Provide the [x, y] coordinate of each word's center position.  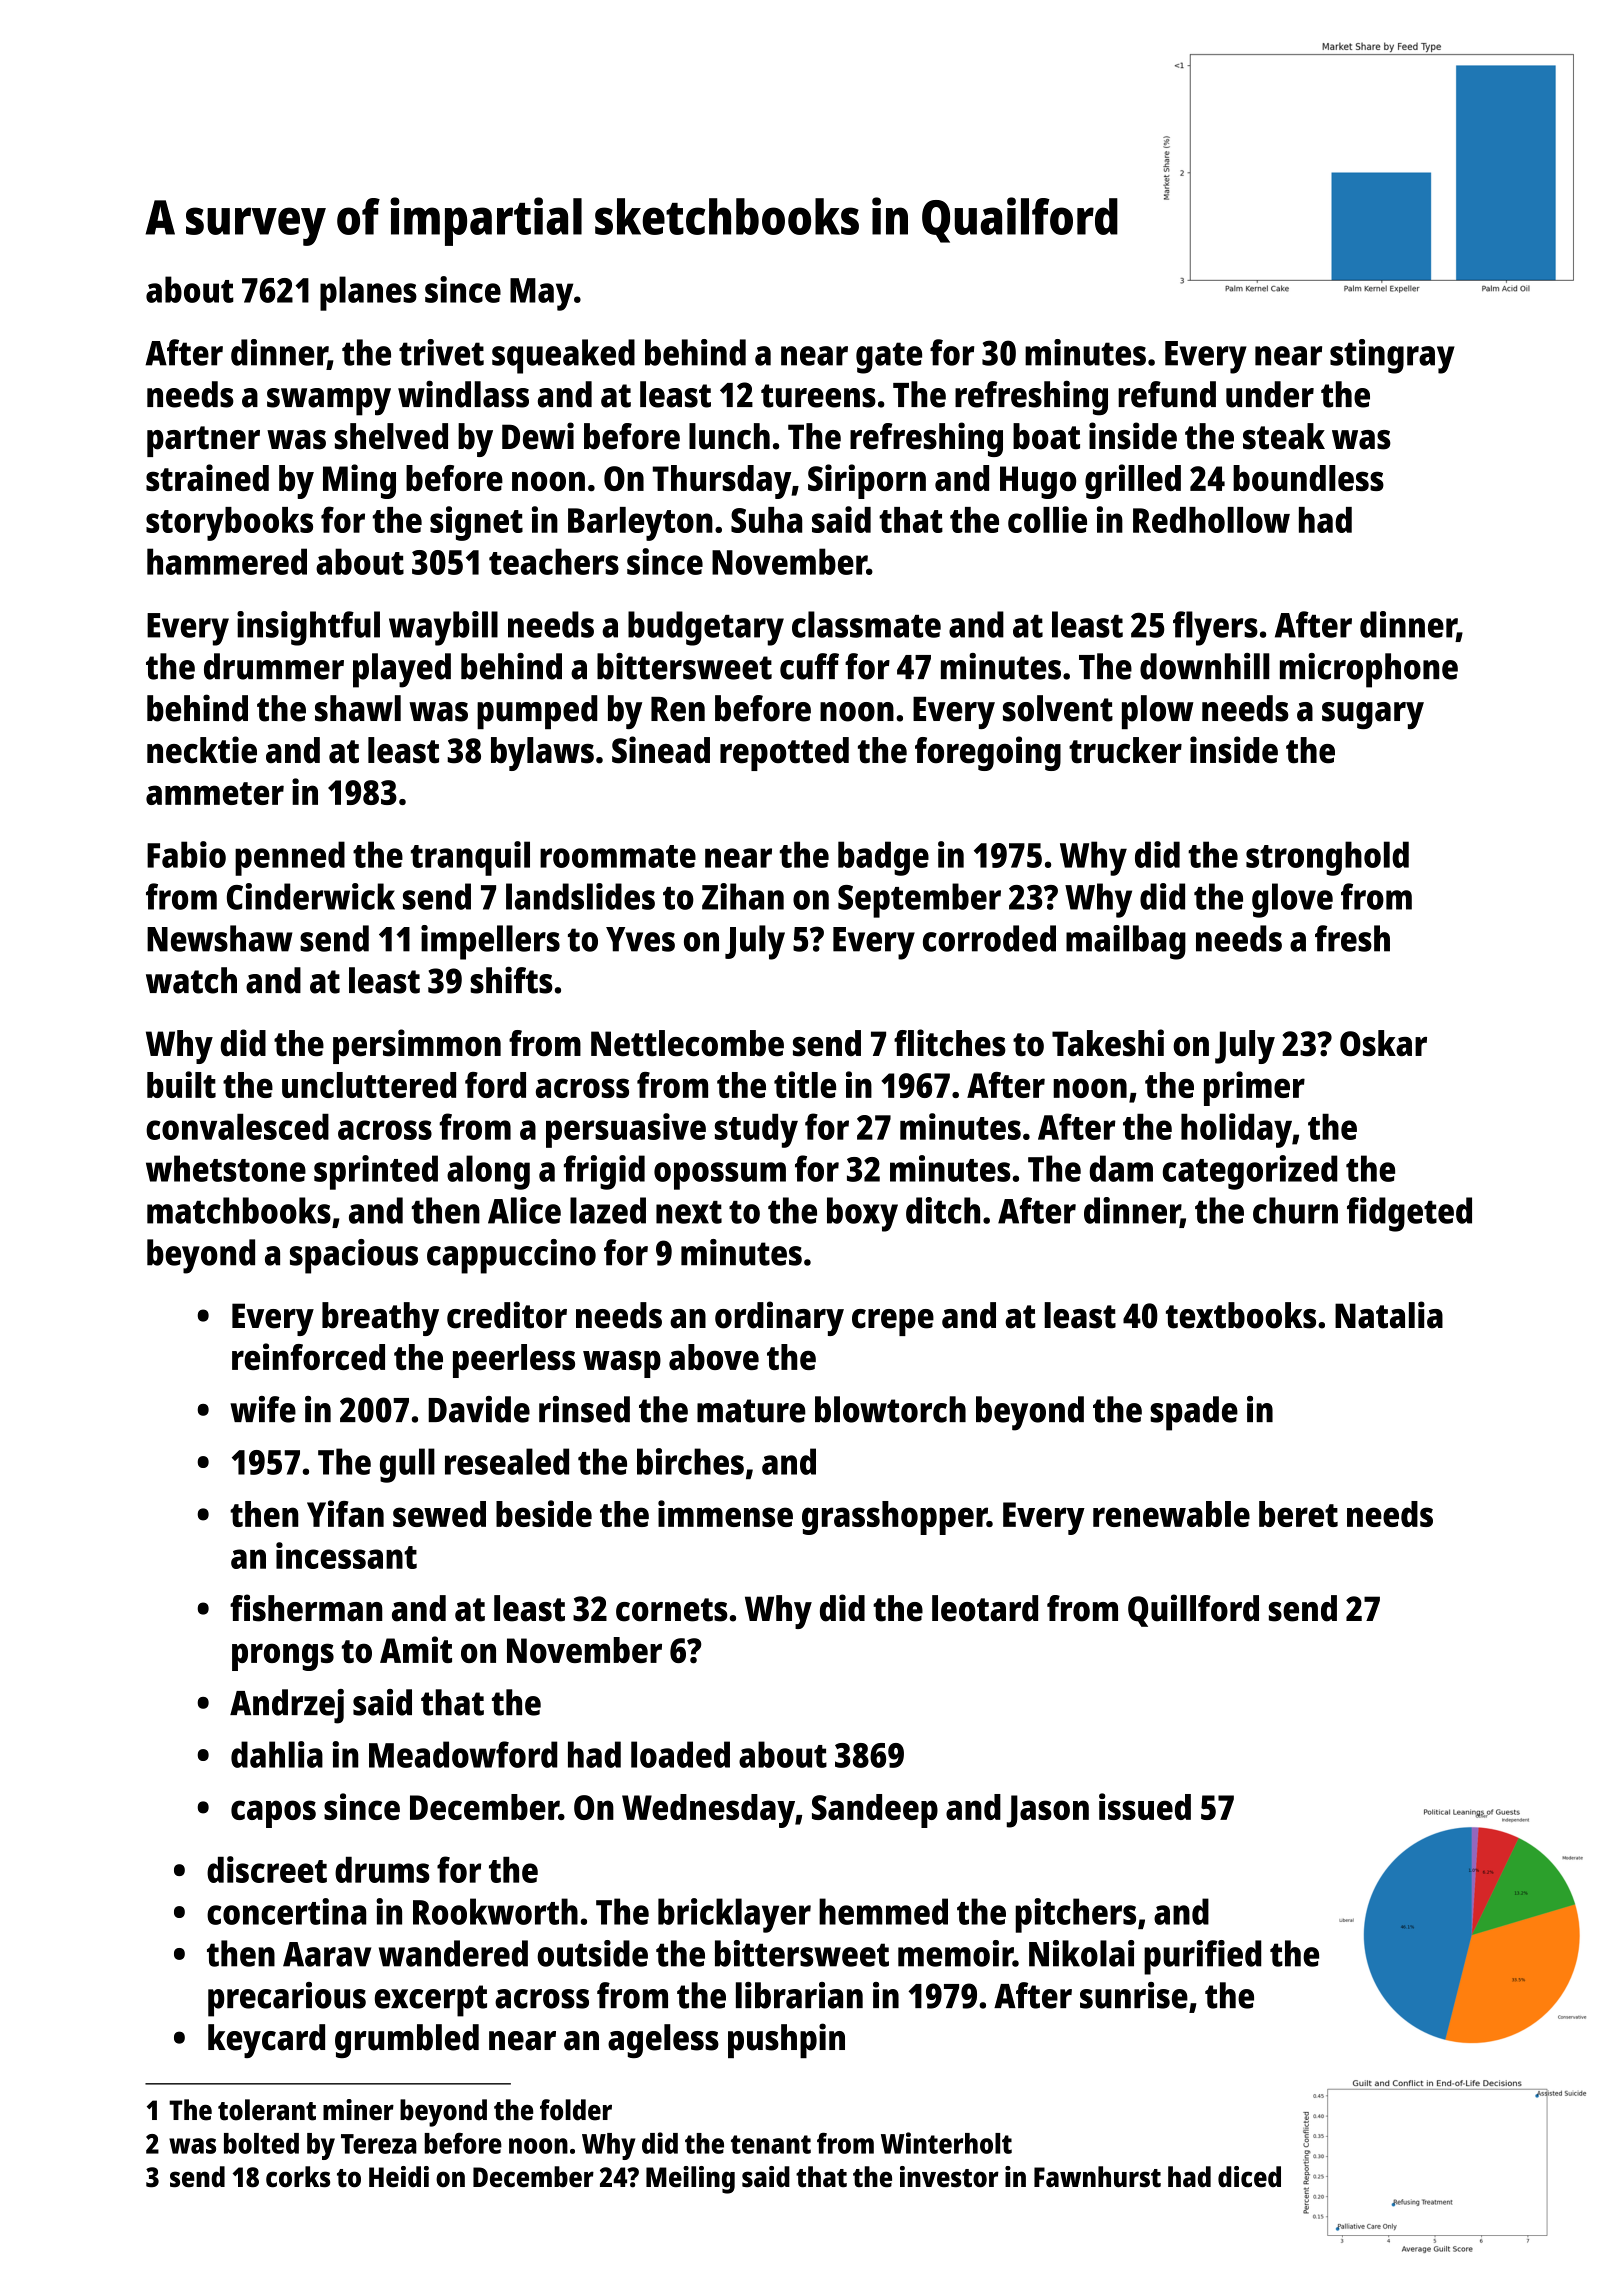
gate [889, 358]
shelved [391, 436]
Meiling [690, 2180]
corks [298, 2177]
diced [1249, 2177]
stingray [1392, 356]
